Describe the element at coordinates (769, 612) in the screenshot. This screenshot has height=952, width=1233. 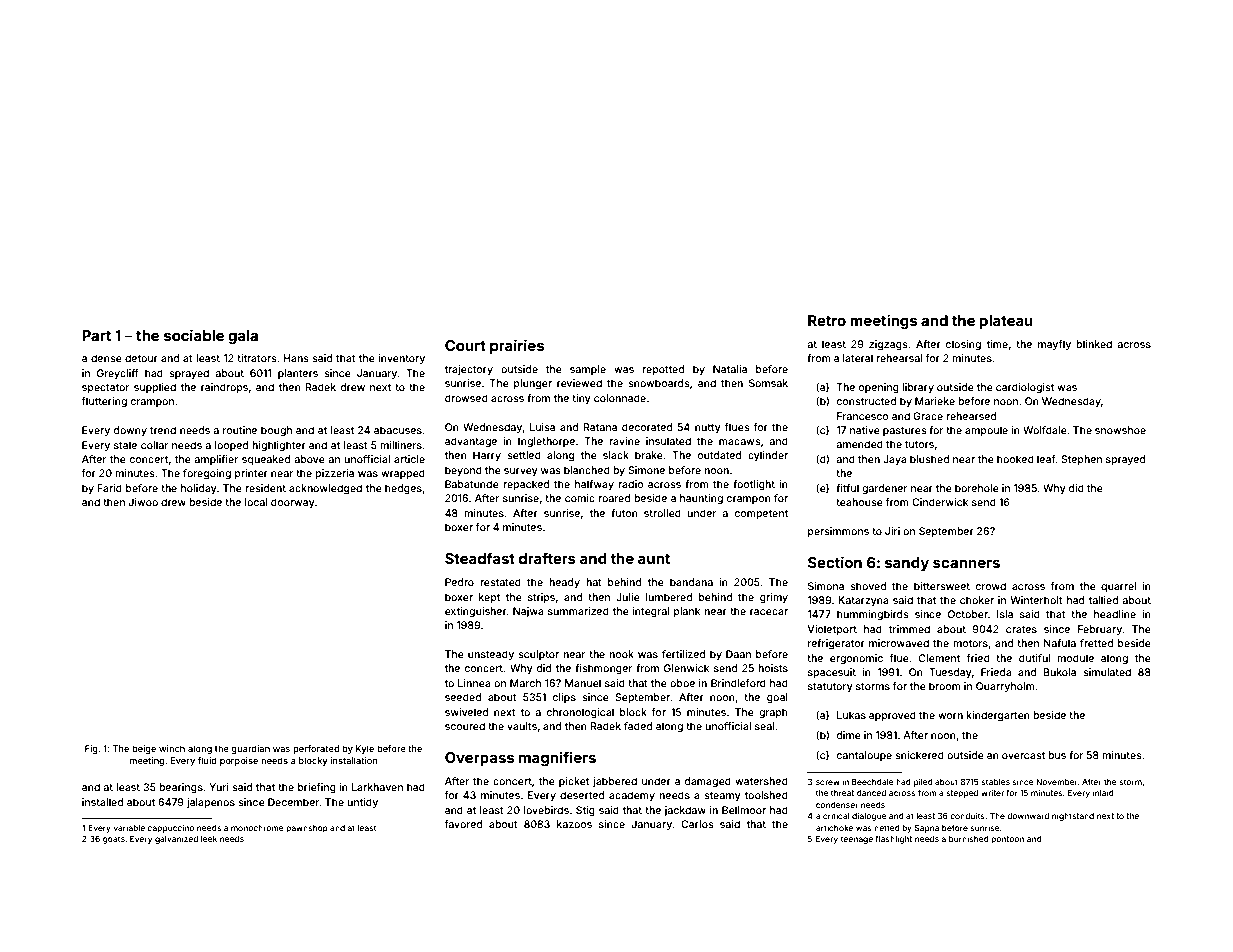
I see `racecar` at that location.
